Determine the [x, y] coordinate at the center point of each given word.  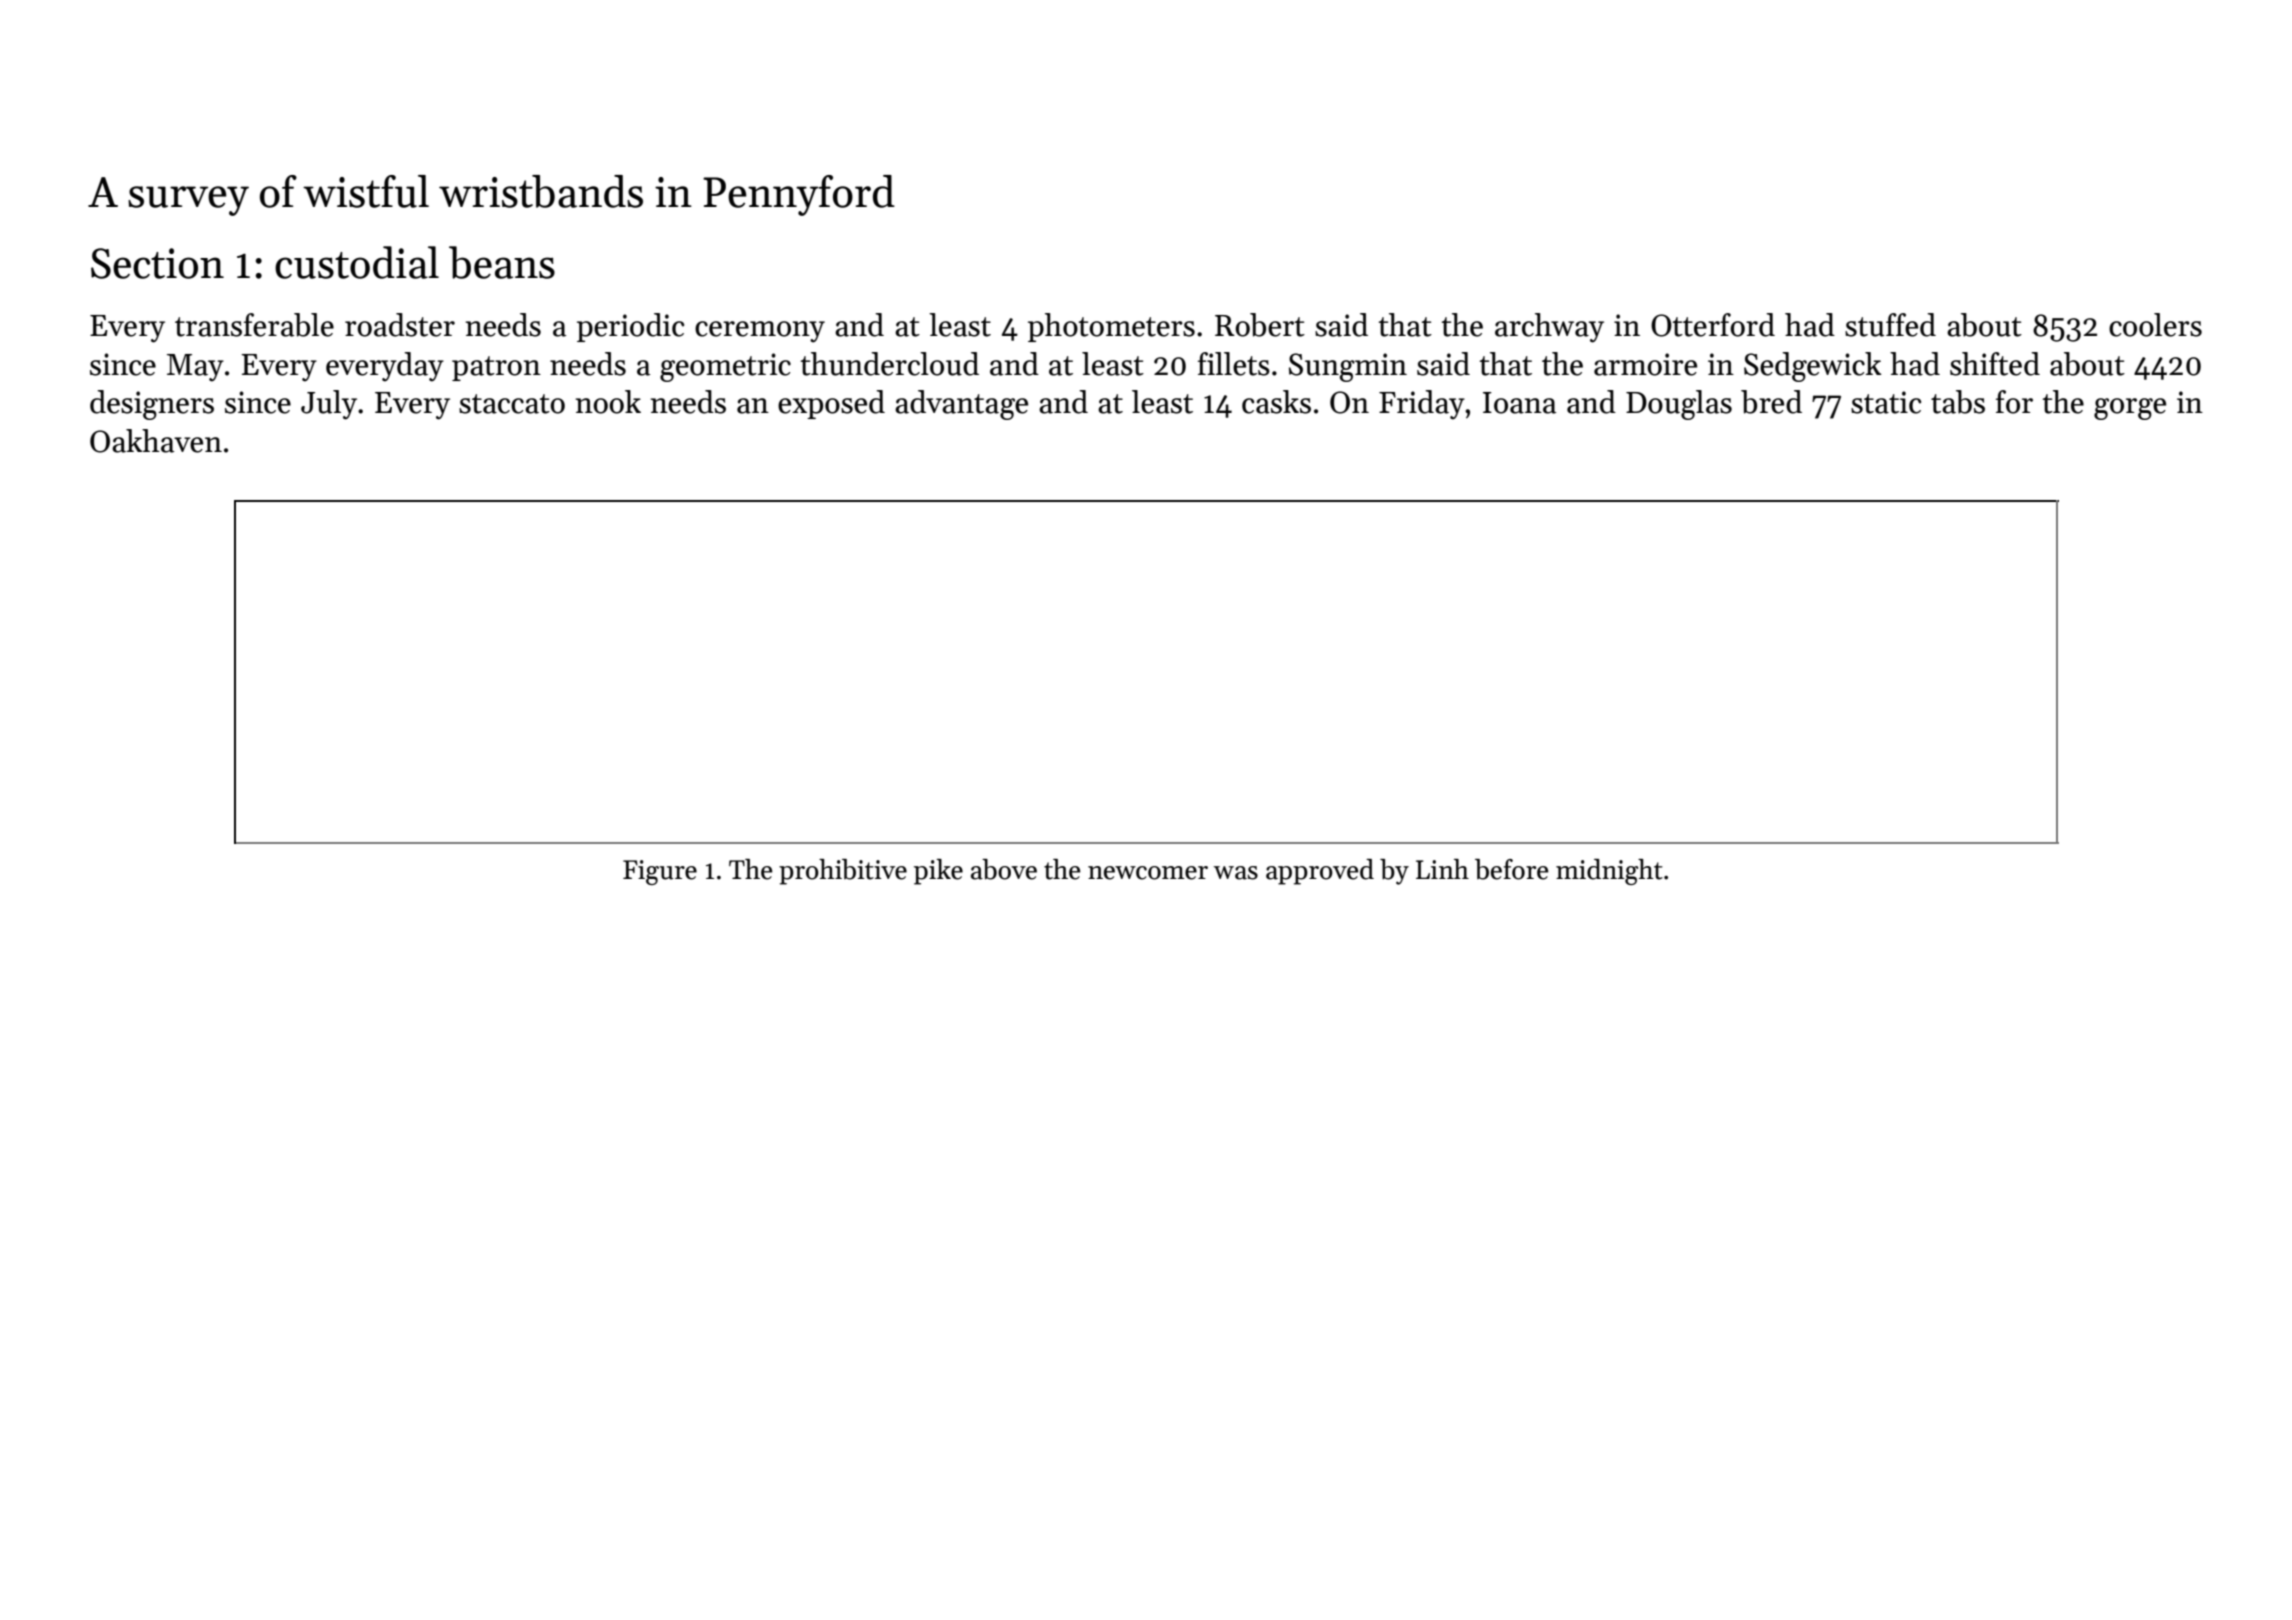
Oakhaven [156, 441]
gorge [2130, 409]
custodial [357, 262]
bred [1771, 402]
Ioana [1519, 403]
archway [1549, 328]
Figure [660, 872]
